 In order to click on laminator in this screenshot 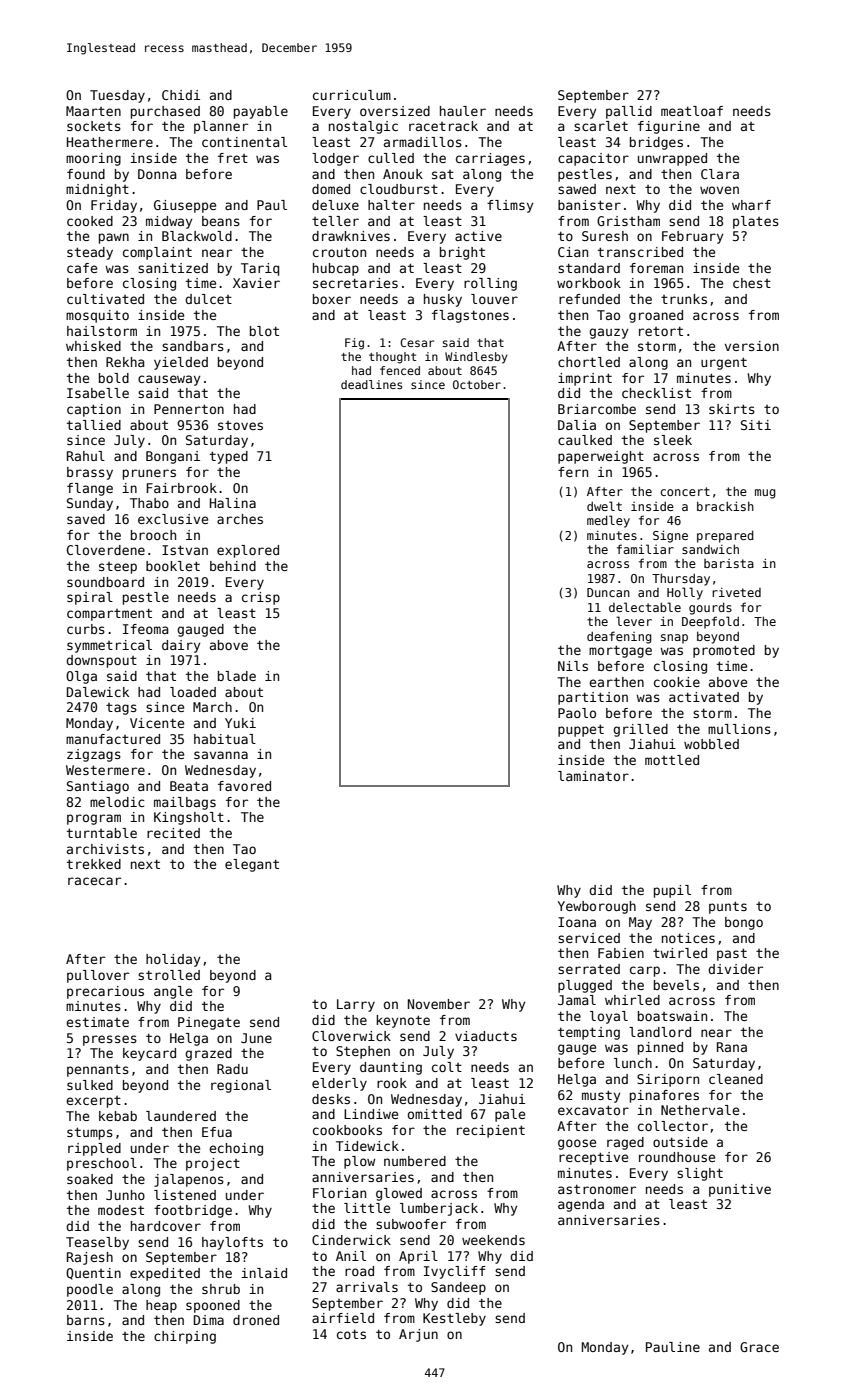, I will do `click(593, 776)`.
